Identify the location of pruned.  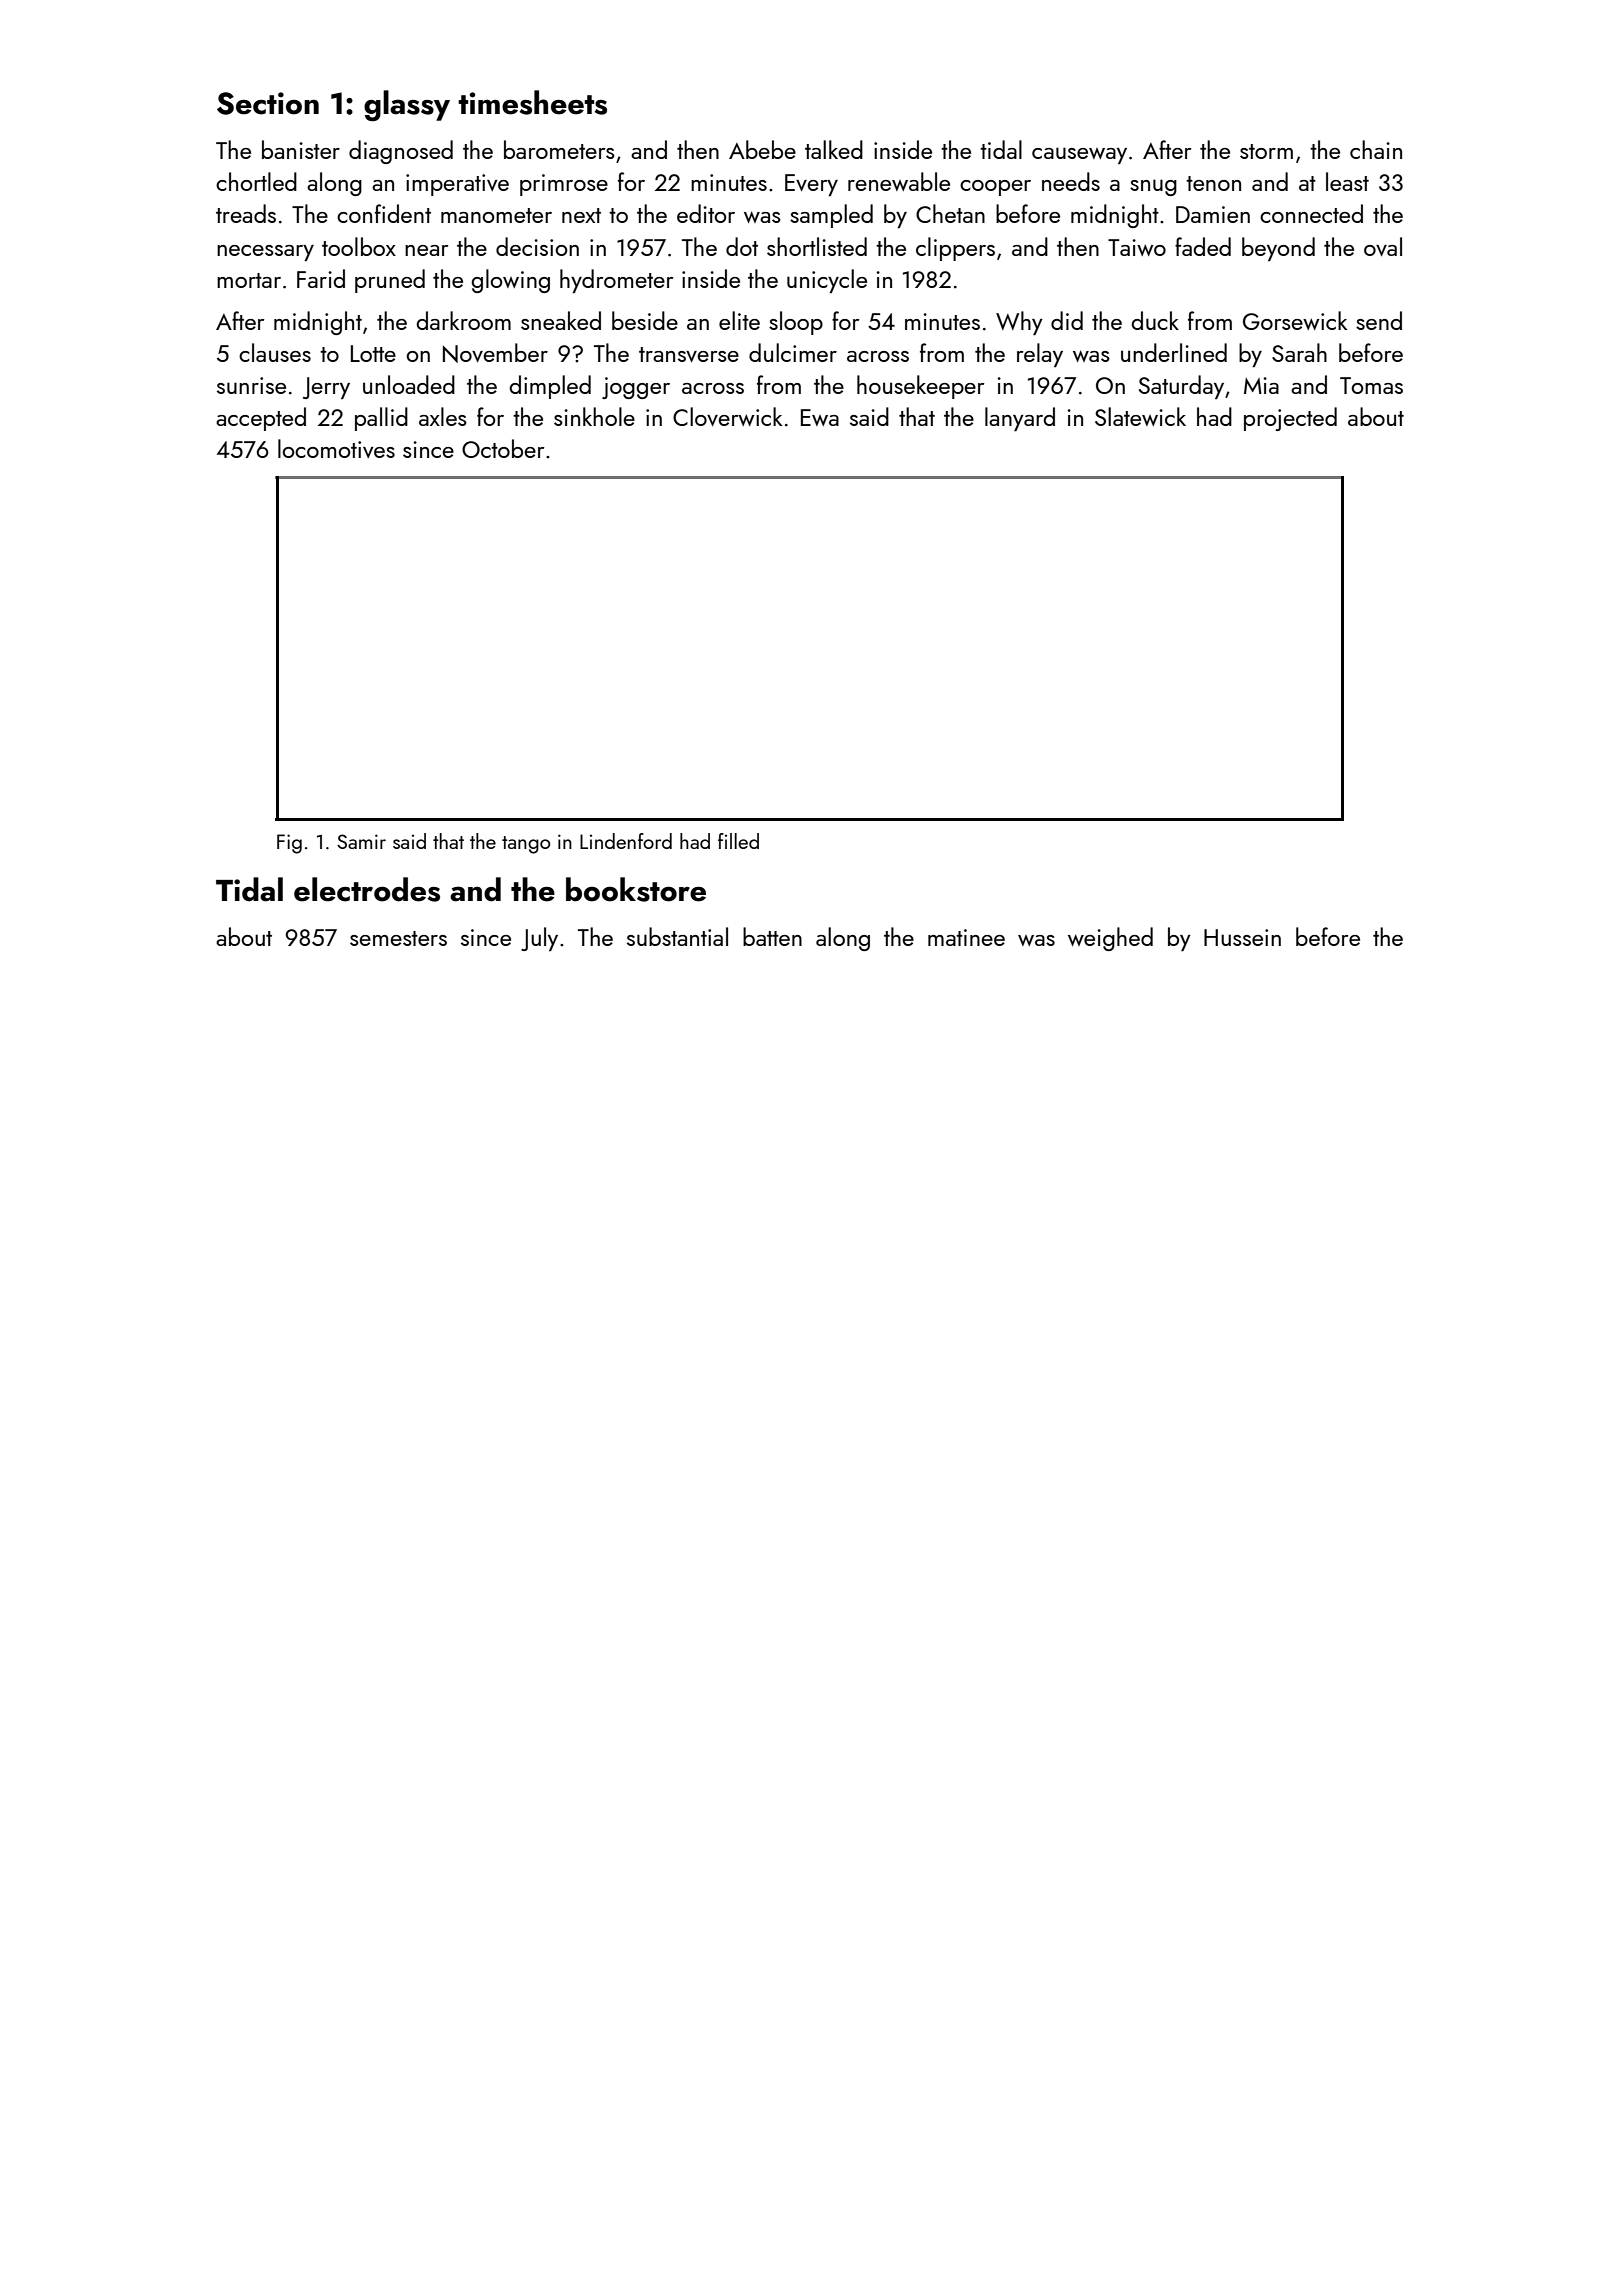
(390, 281).
